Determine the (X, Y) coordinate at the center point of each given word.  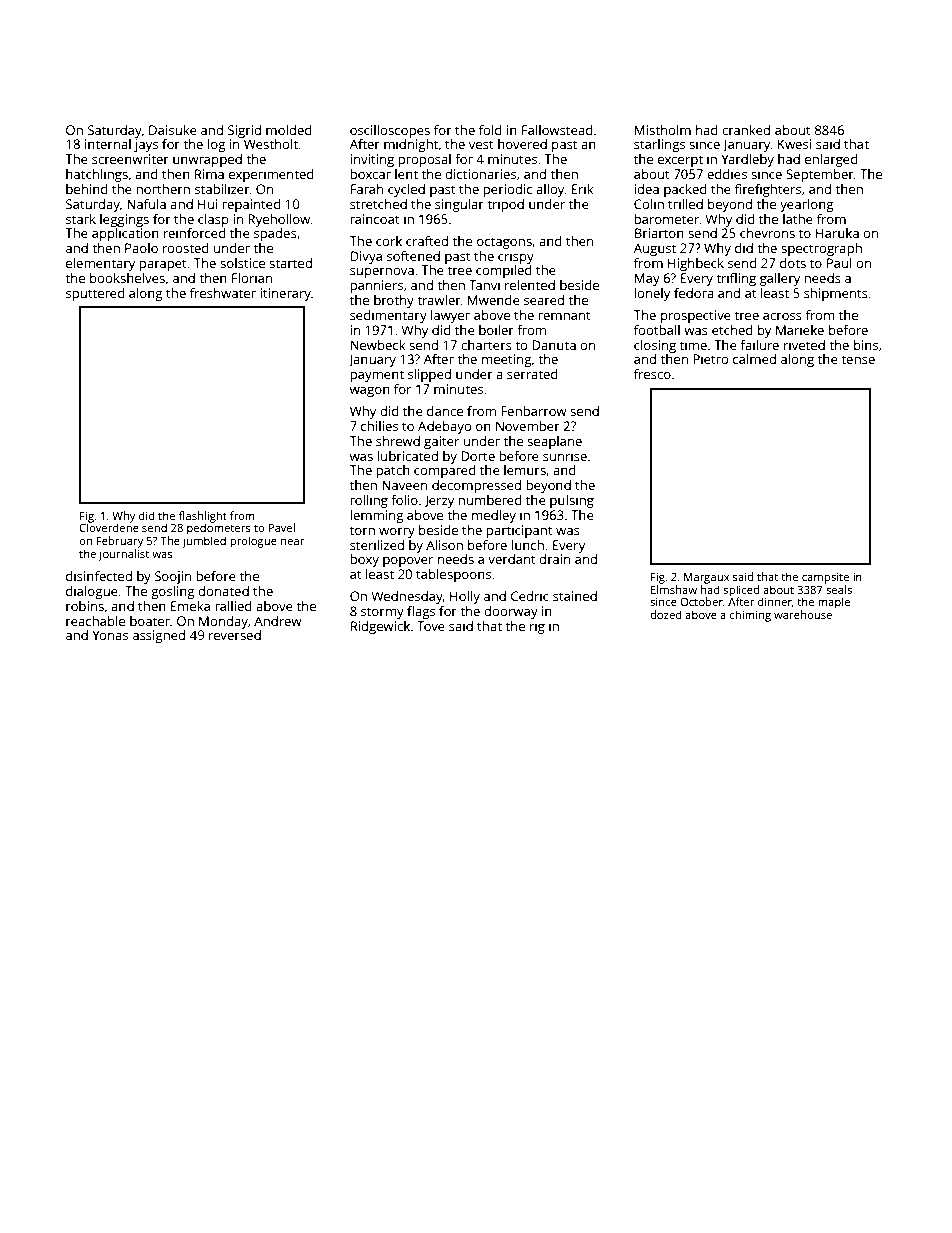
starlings (659, 145)
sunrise (565, 456)
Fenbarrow (534, 411)
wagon (370, 392)
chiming (750, 616)
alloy (550, 190)
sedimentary (388, 316)
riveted (804, 345)
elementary (100, 264)
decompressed (476, 486)
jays (146, 145)
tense (858, 359)
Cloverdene (109, 527)
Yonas (110, 635)
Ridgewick (380, 627)
